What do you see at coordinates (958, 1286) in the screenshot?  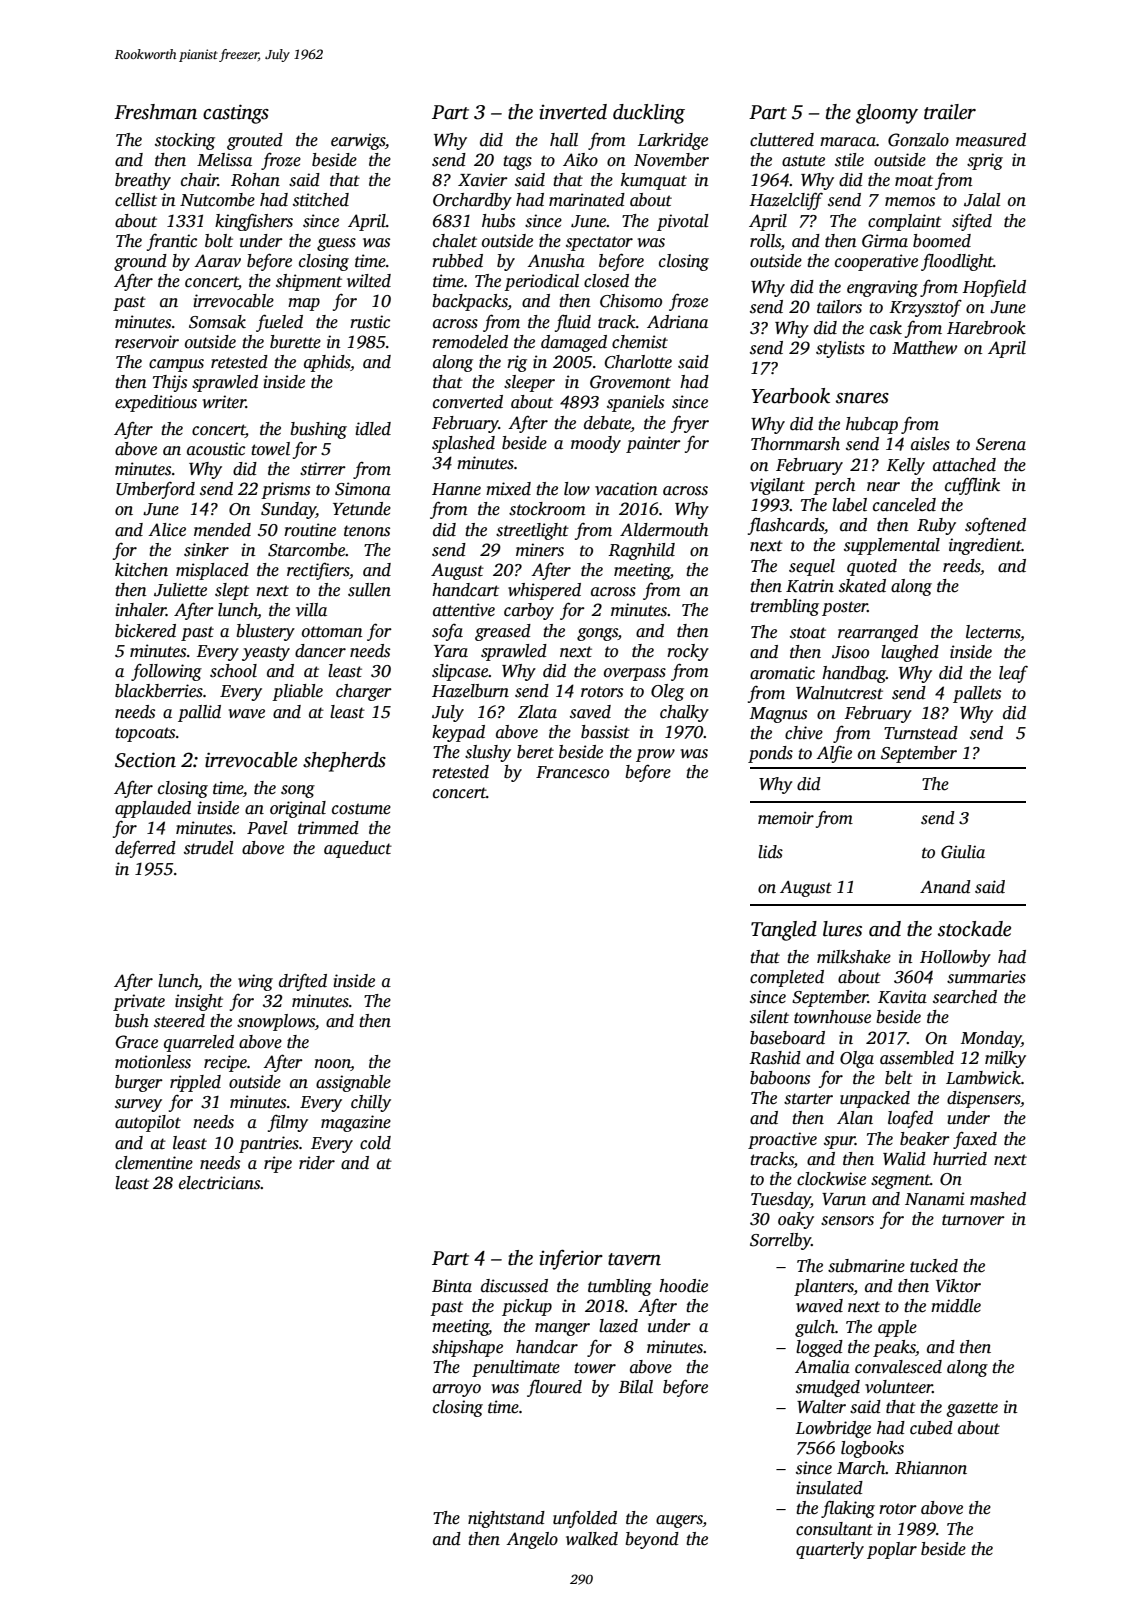 I see `Viktor` at bounding box center [958, 1286].
